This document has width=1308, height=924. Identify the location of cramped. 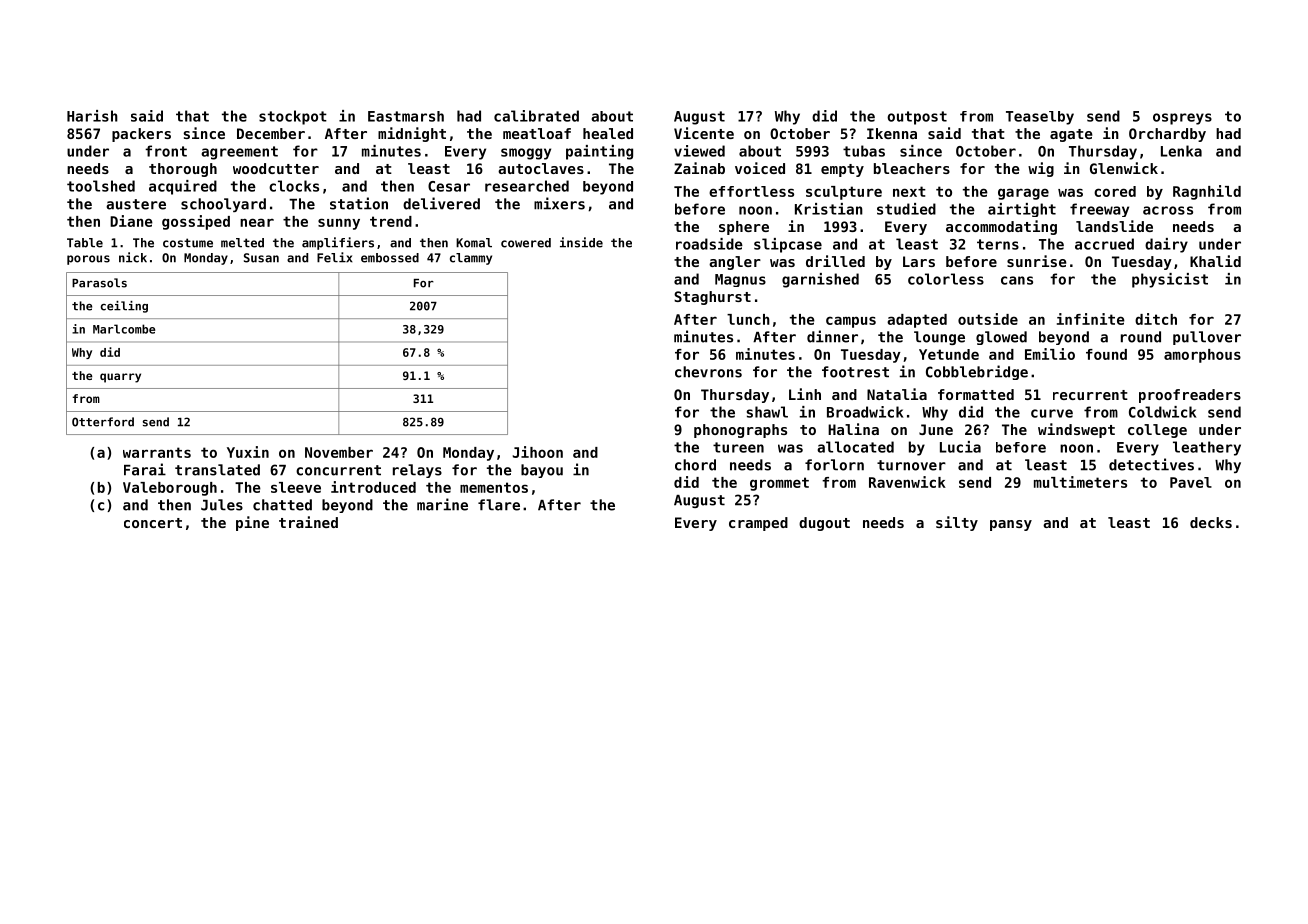
(758, 524).
